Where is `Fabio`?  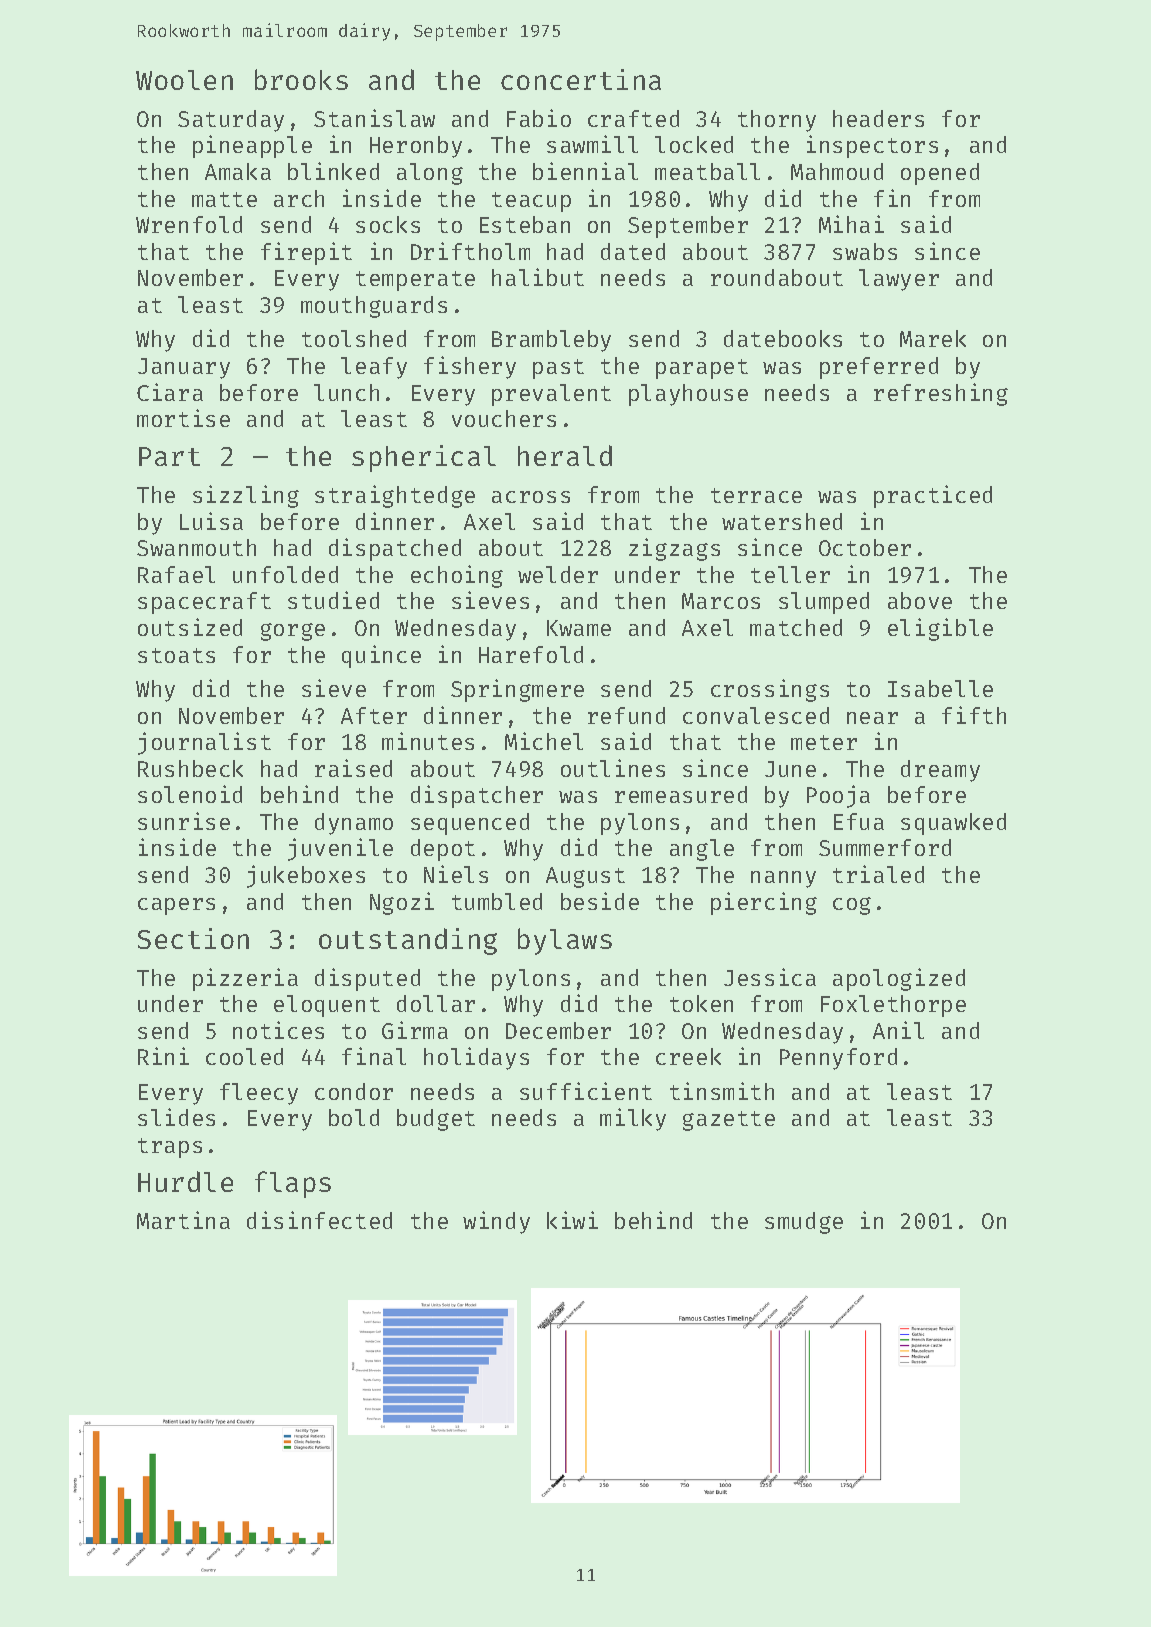
Fabio is located at coordinates (539, 118).
